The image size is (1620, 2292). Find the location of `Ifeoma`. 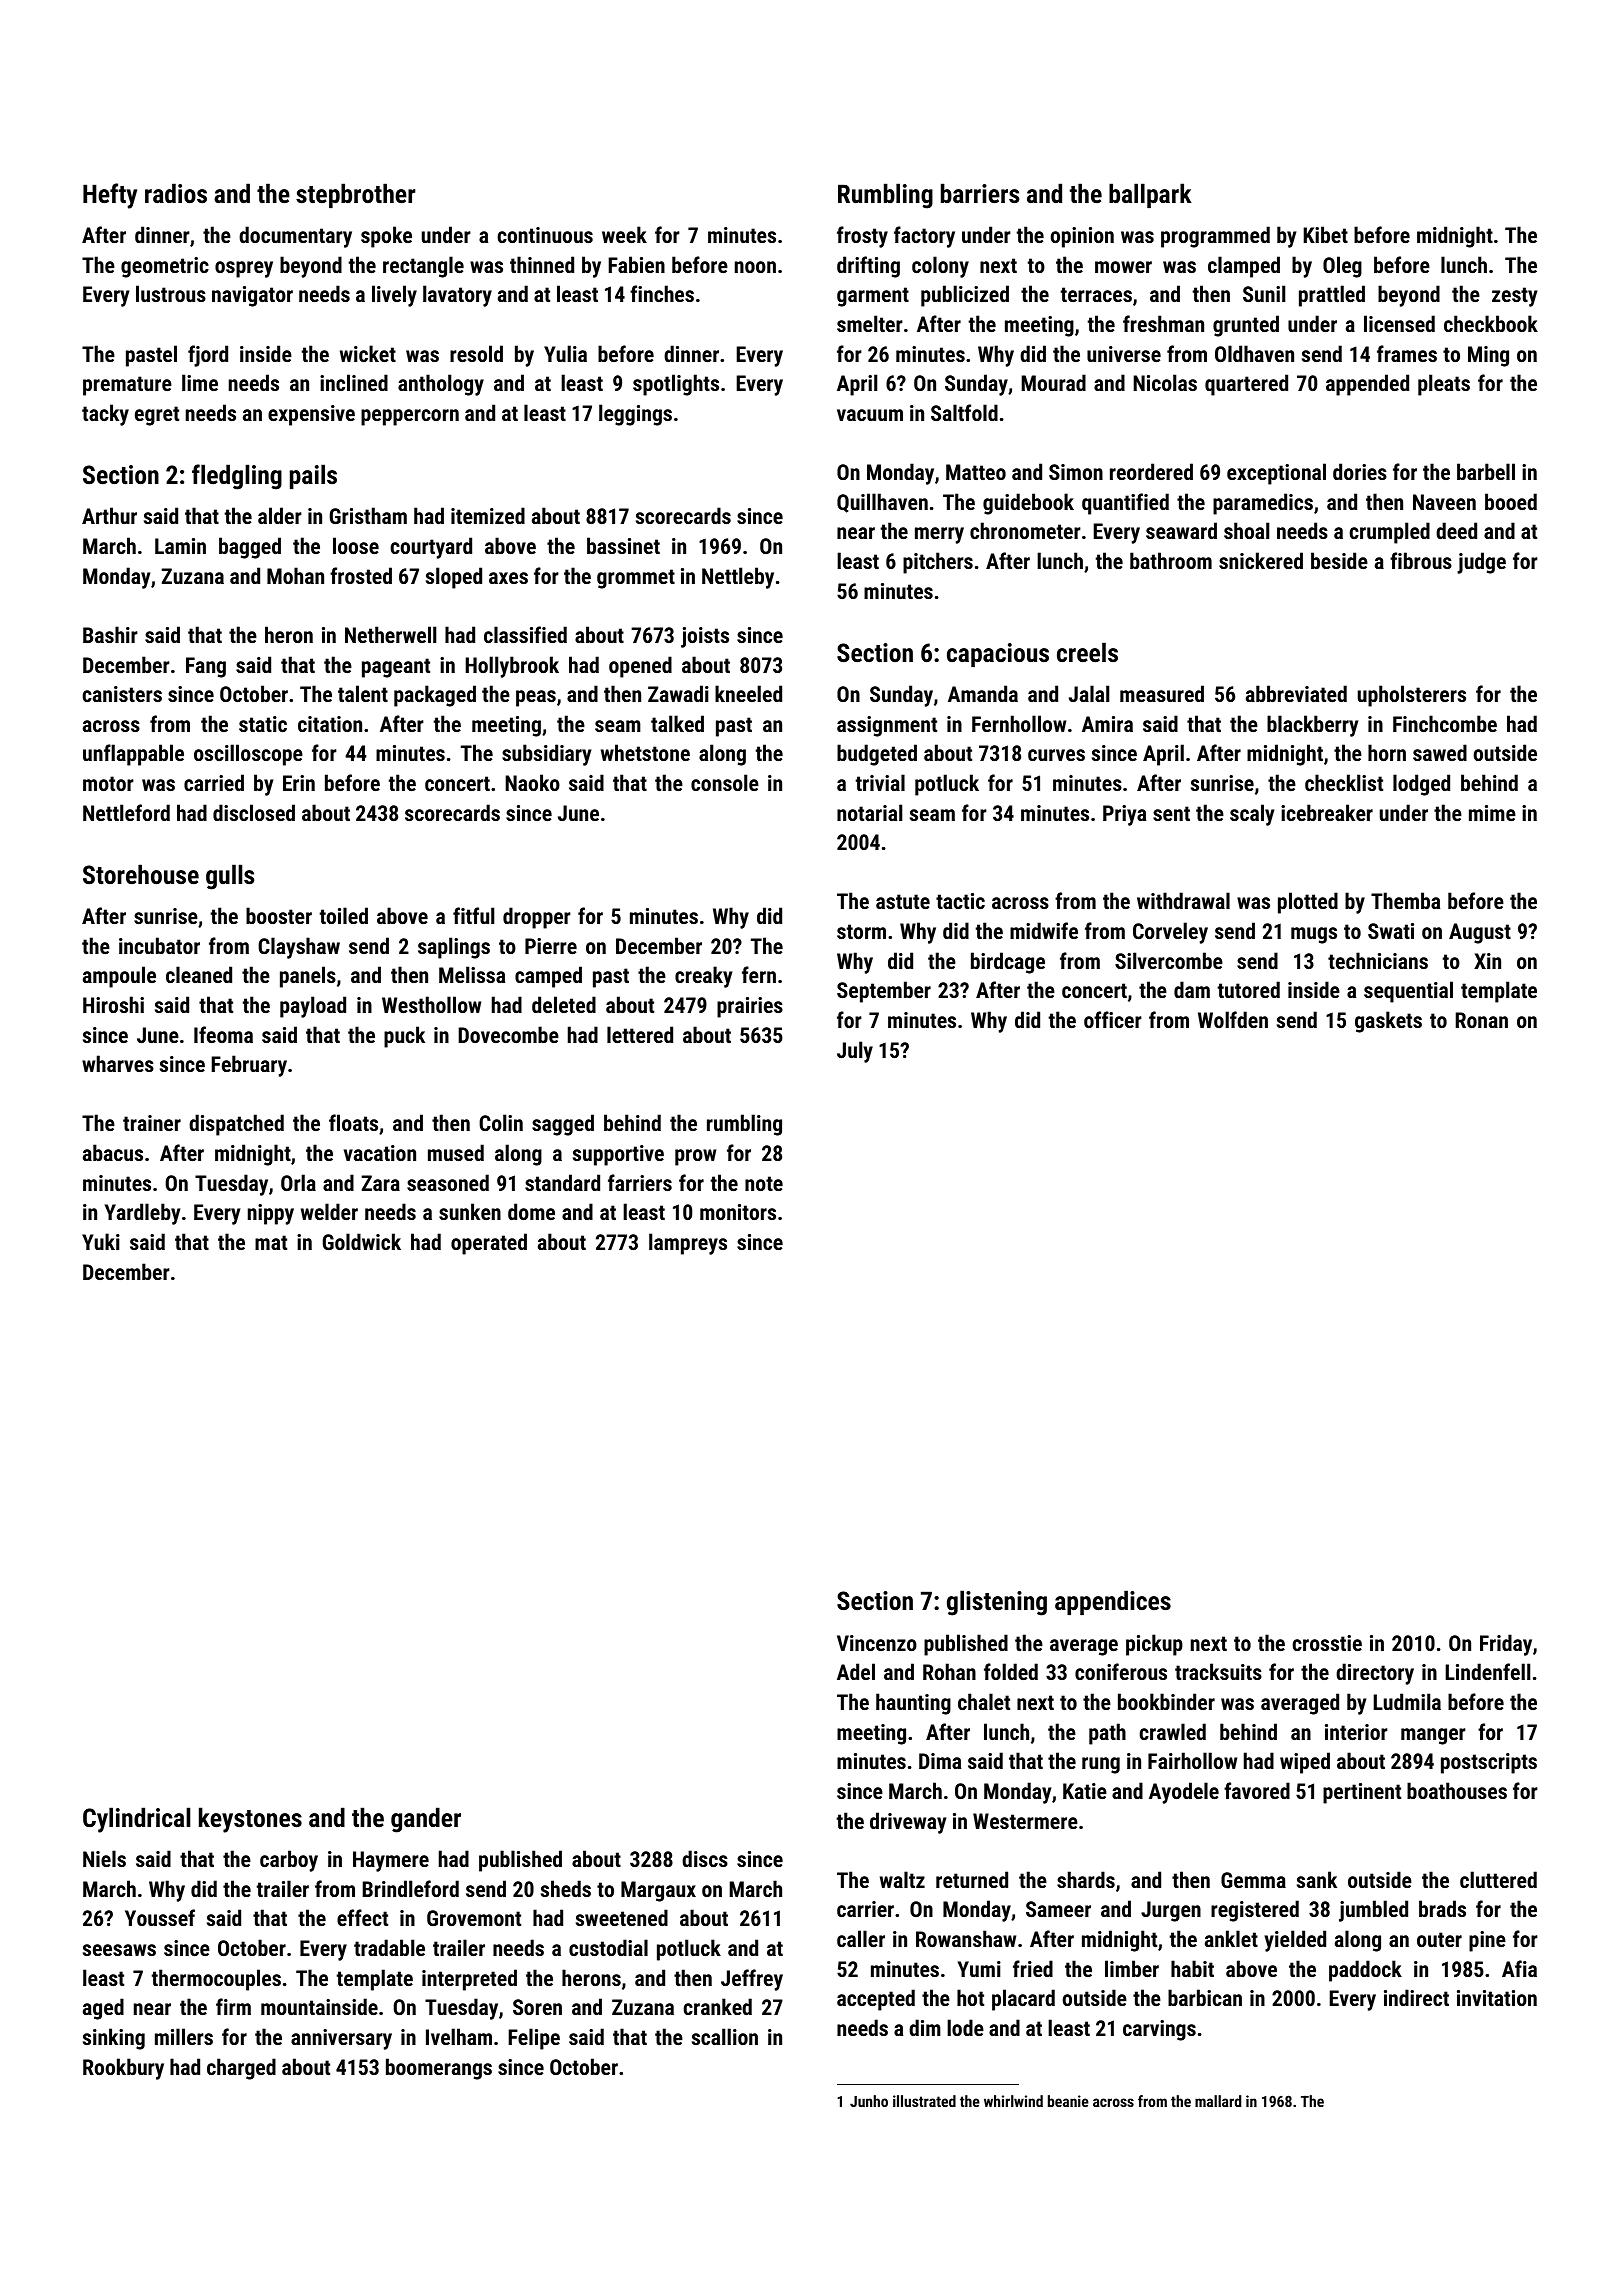

Ifeoma is located at coordinates (223, 1034).
